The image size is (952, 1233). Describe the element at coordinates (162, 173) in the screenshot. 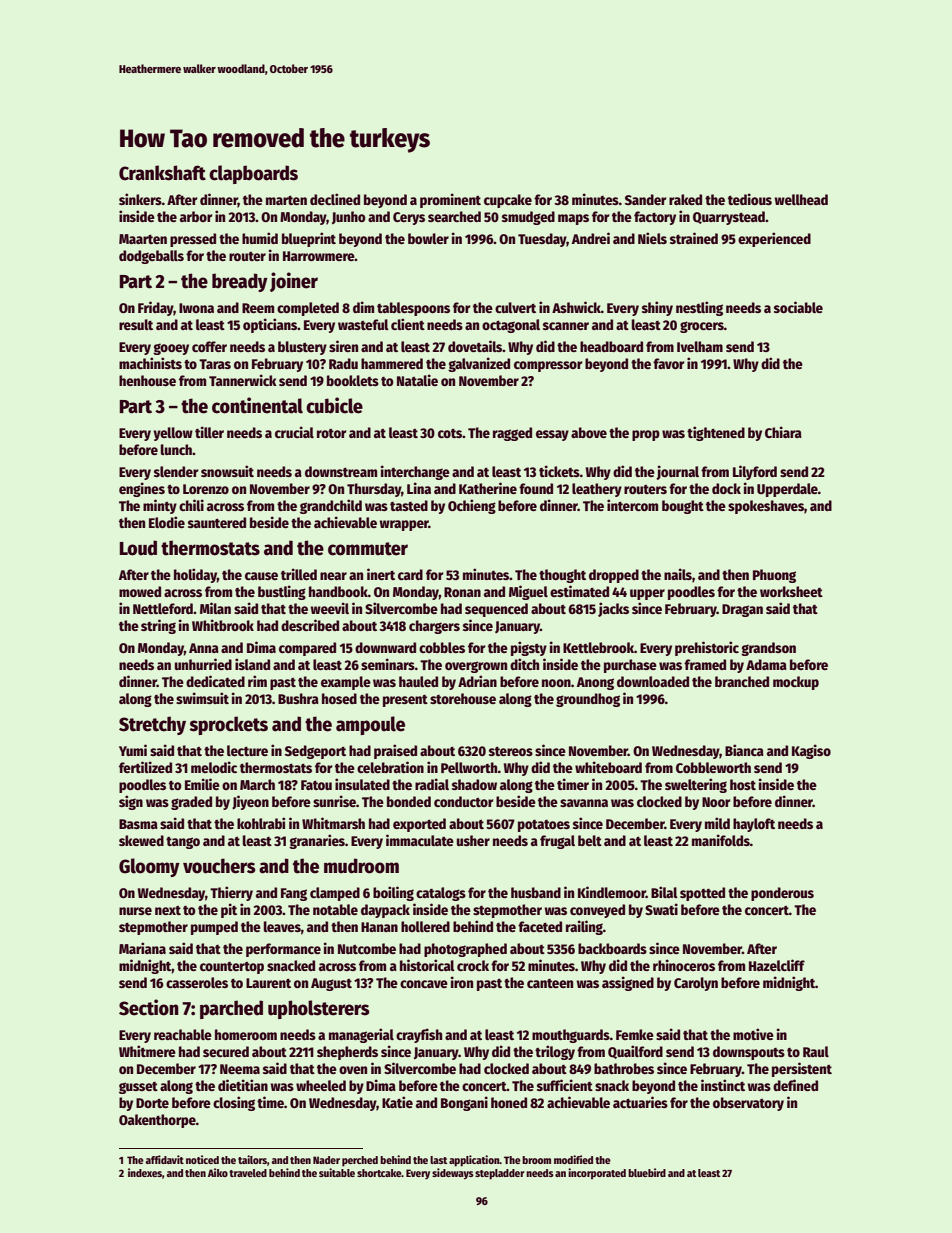

I see `Crankshaft` at that location.
